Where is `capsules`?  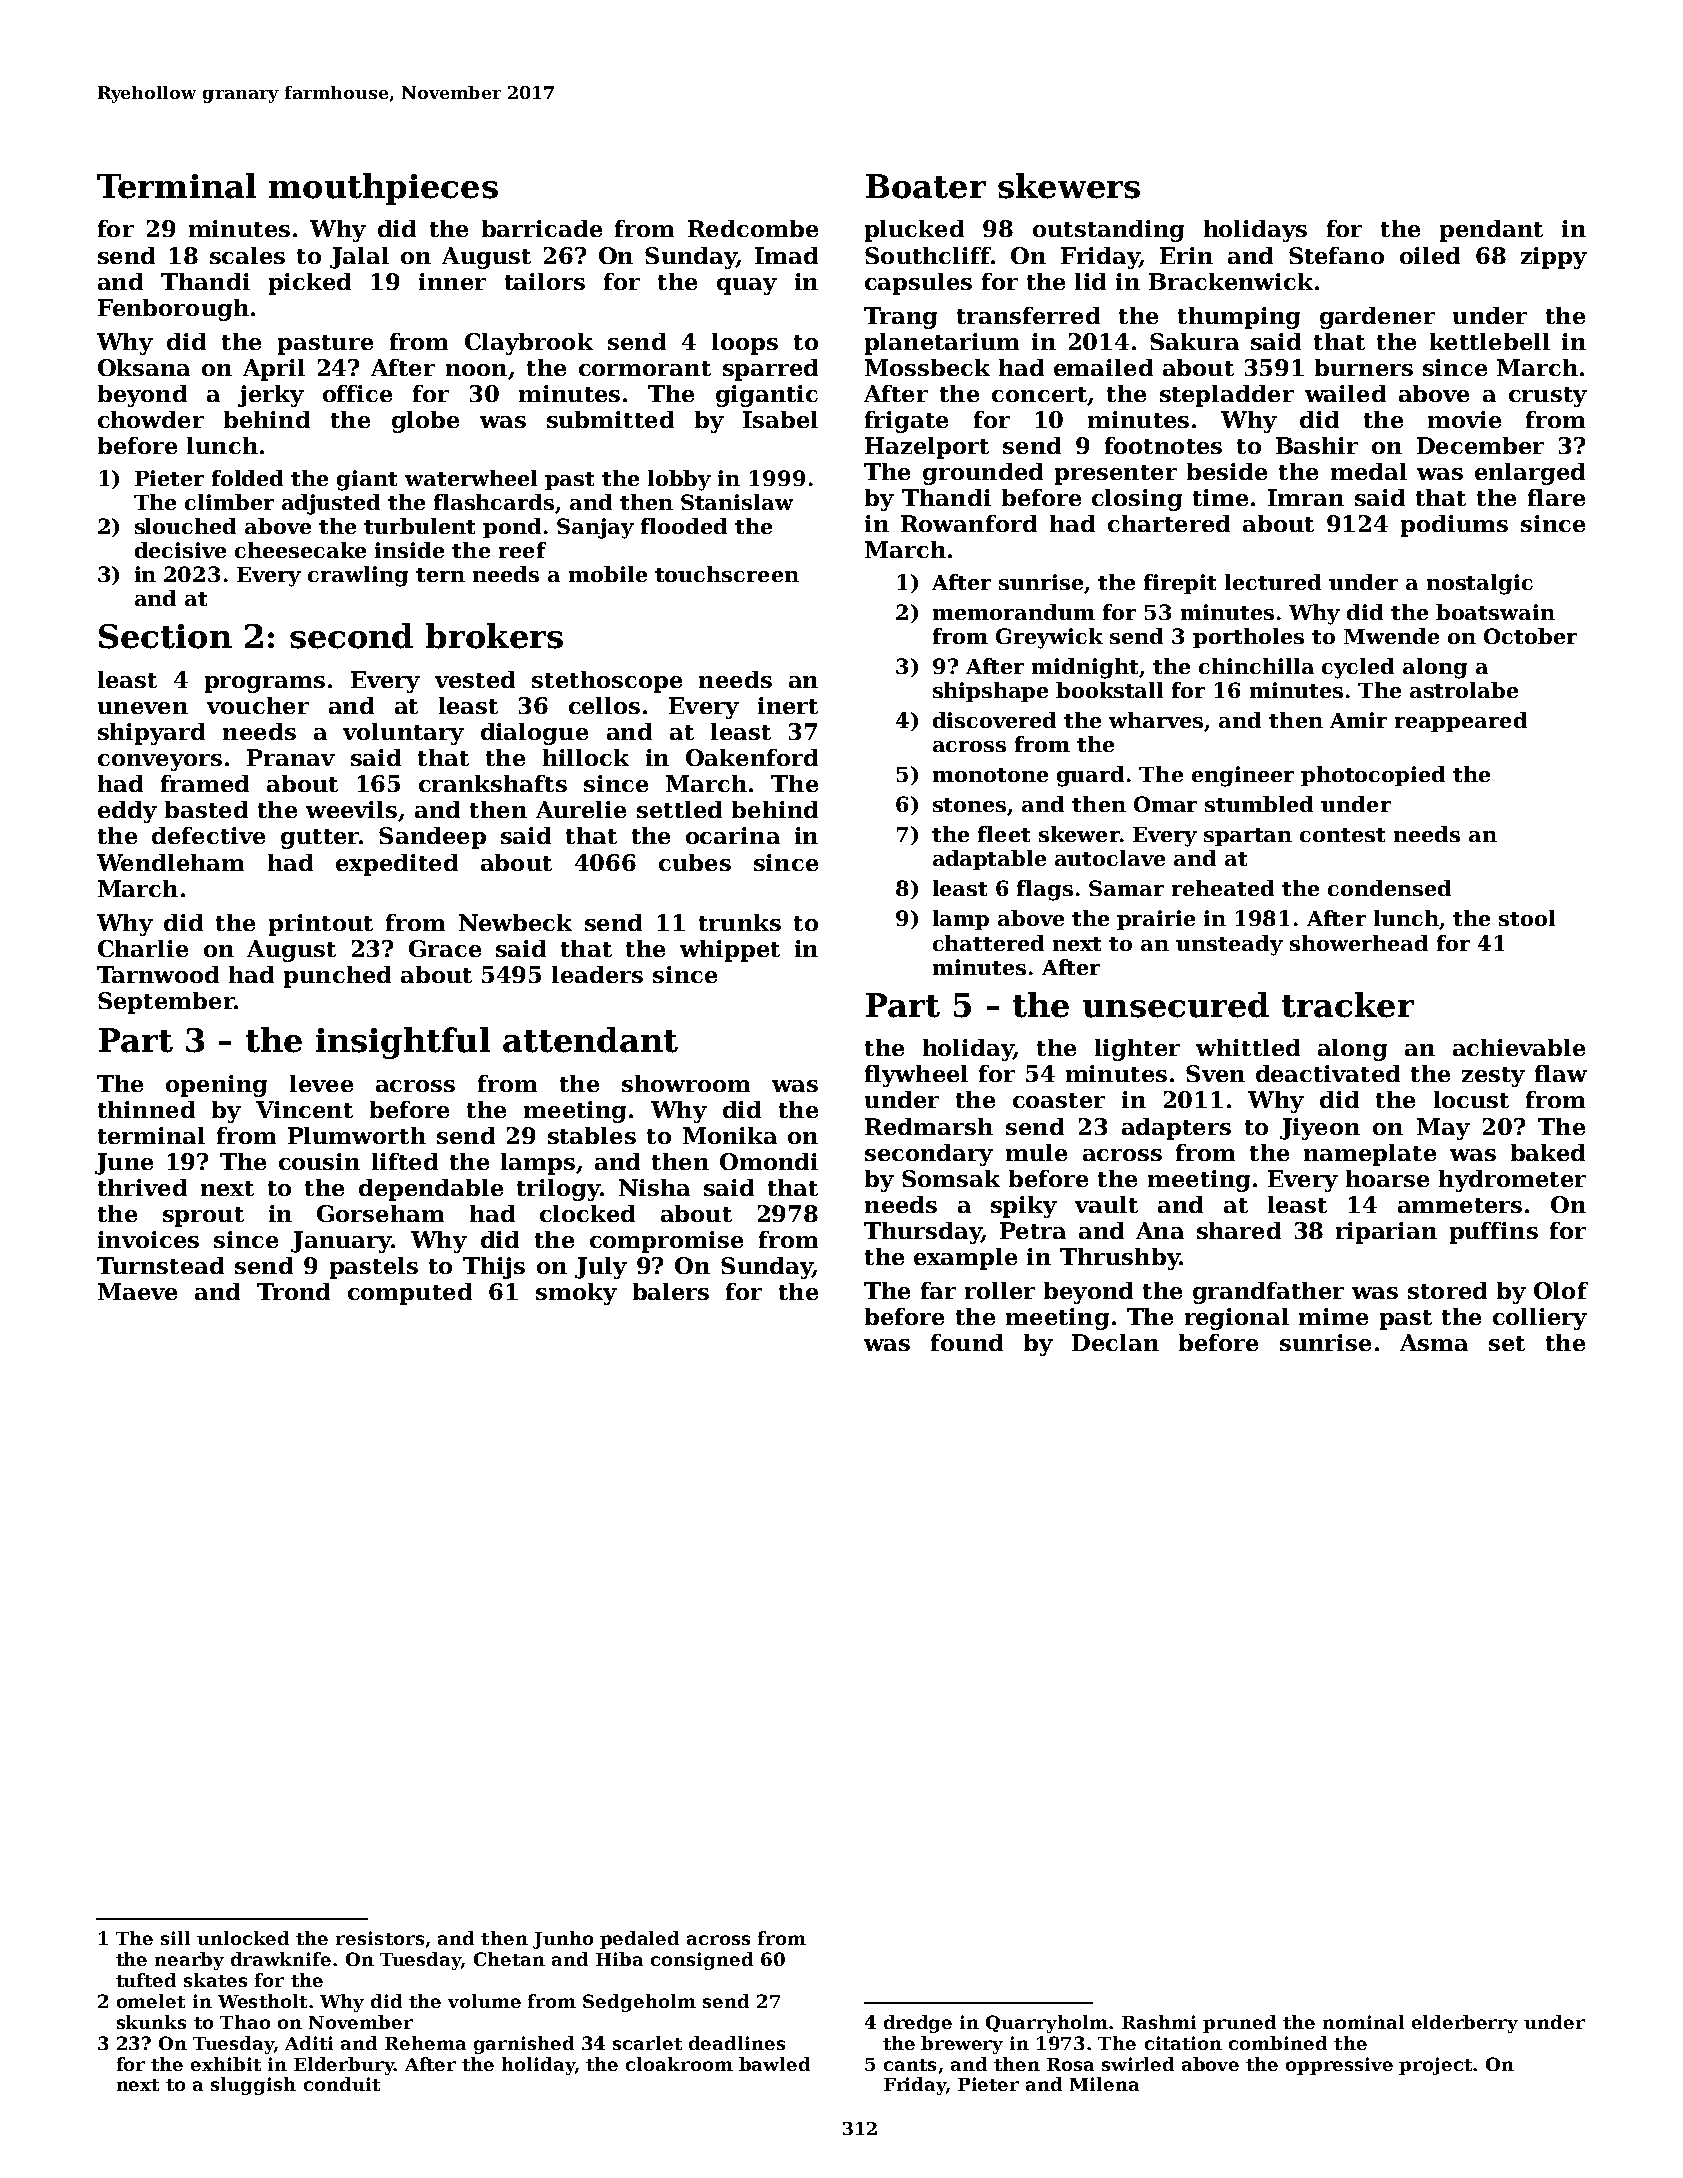 capsules is located at coordinates (918, 284).
